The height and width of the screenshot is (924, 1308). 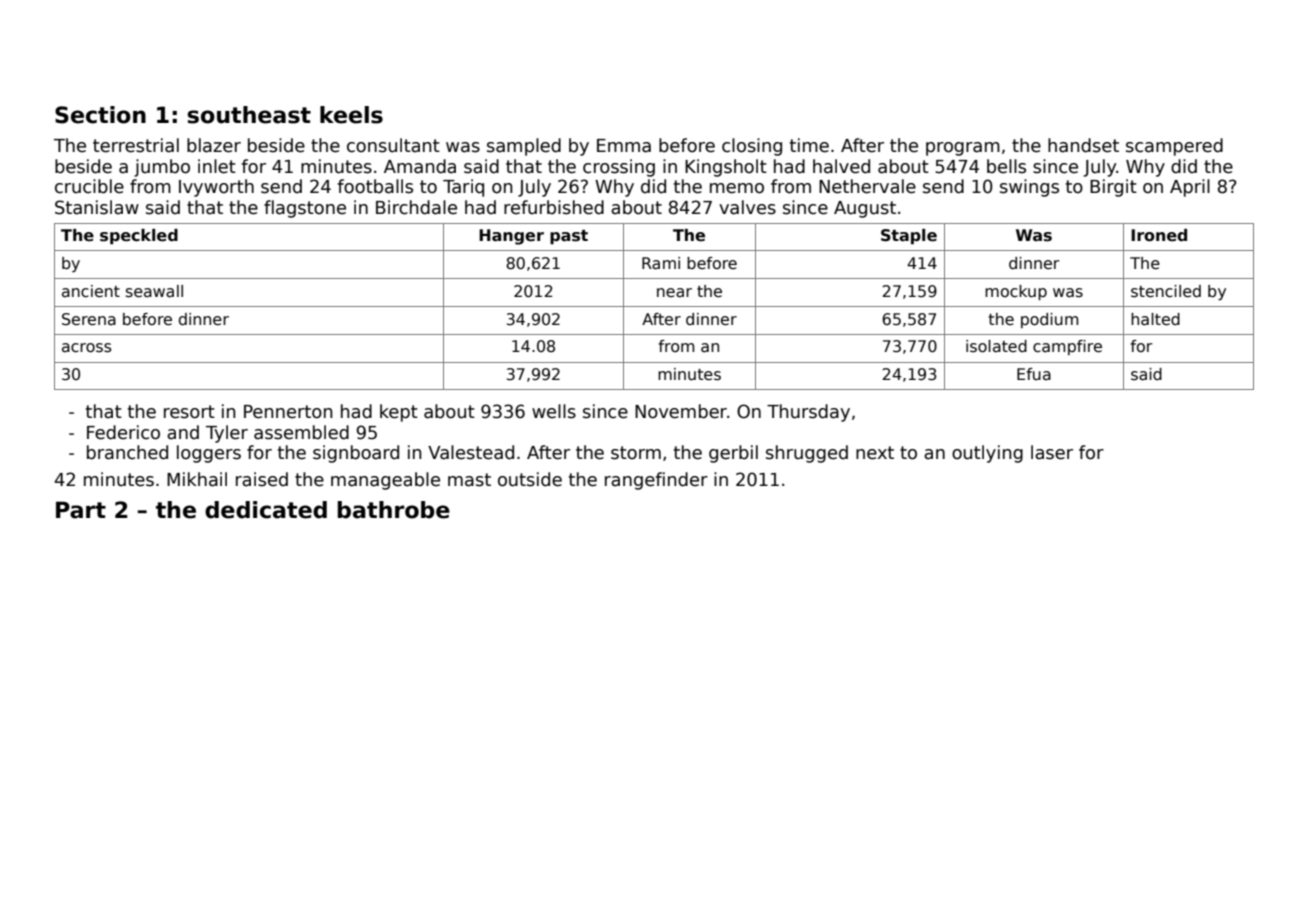 I want to click on sampled, so click(x=524, y=147).
